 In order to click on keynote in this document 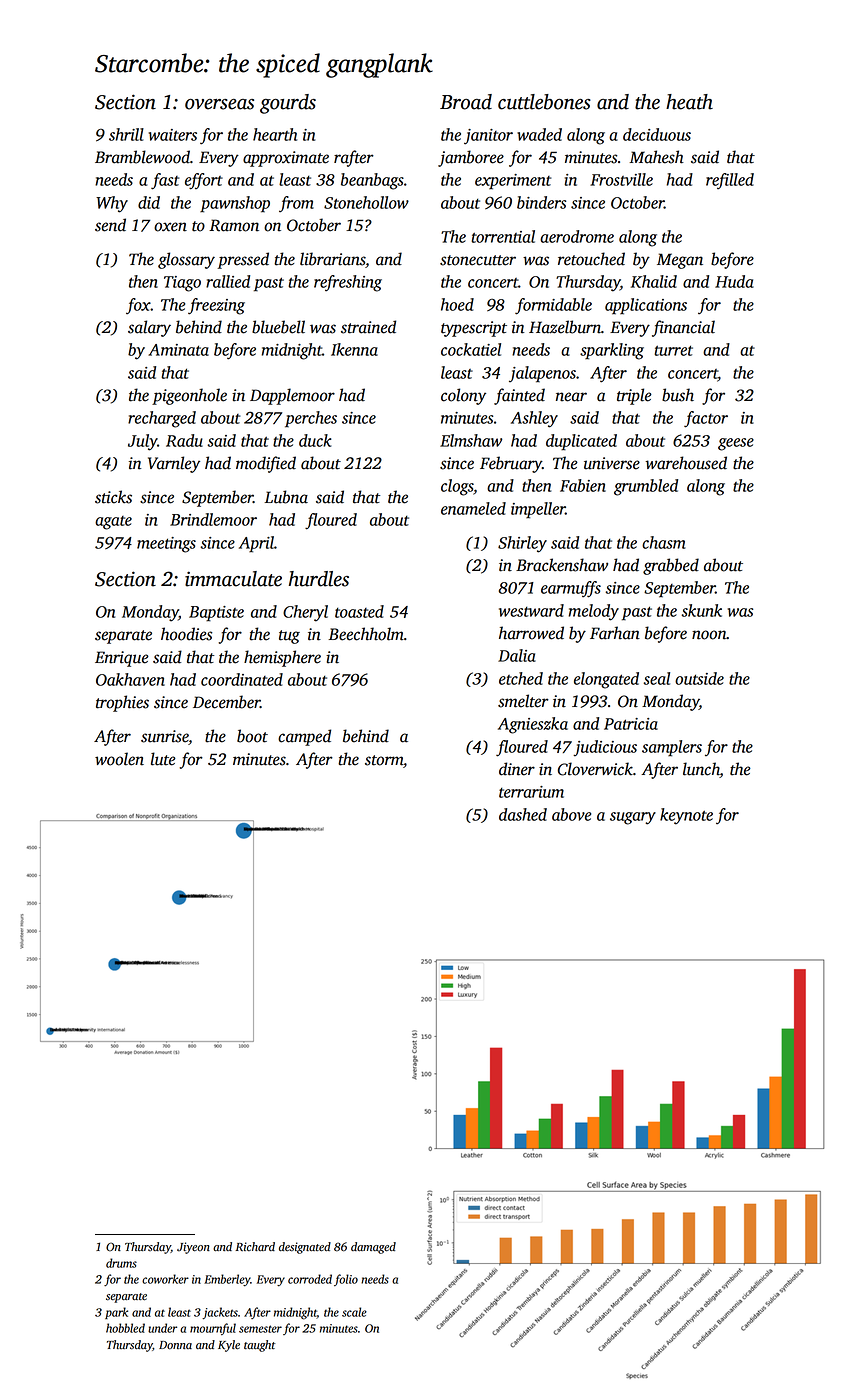, I will do `click(686, 816)`.
